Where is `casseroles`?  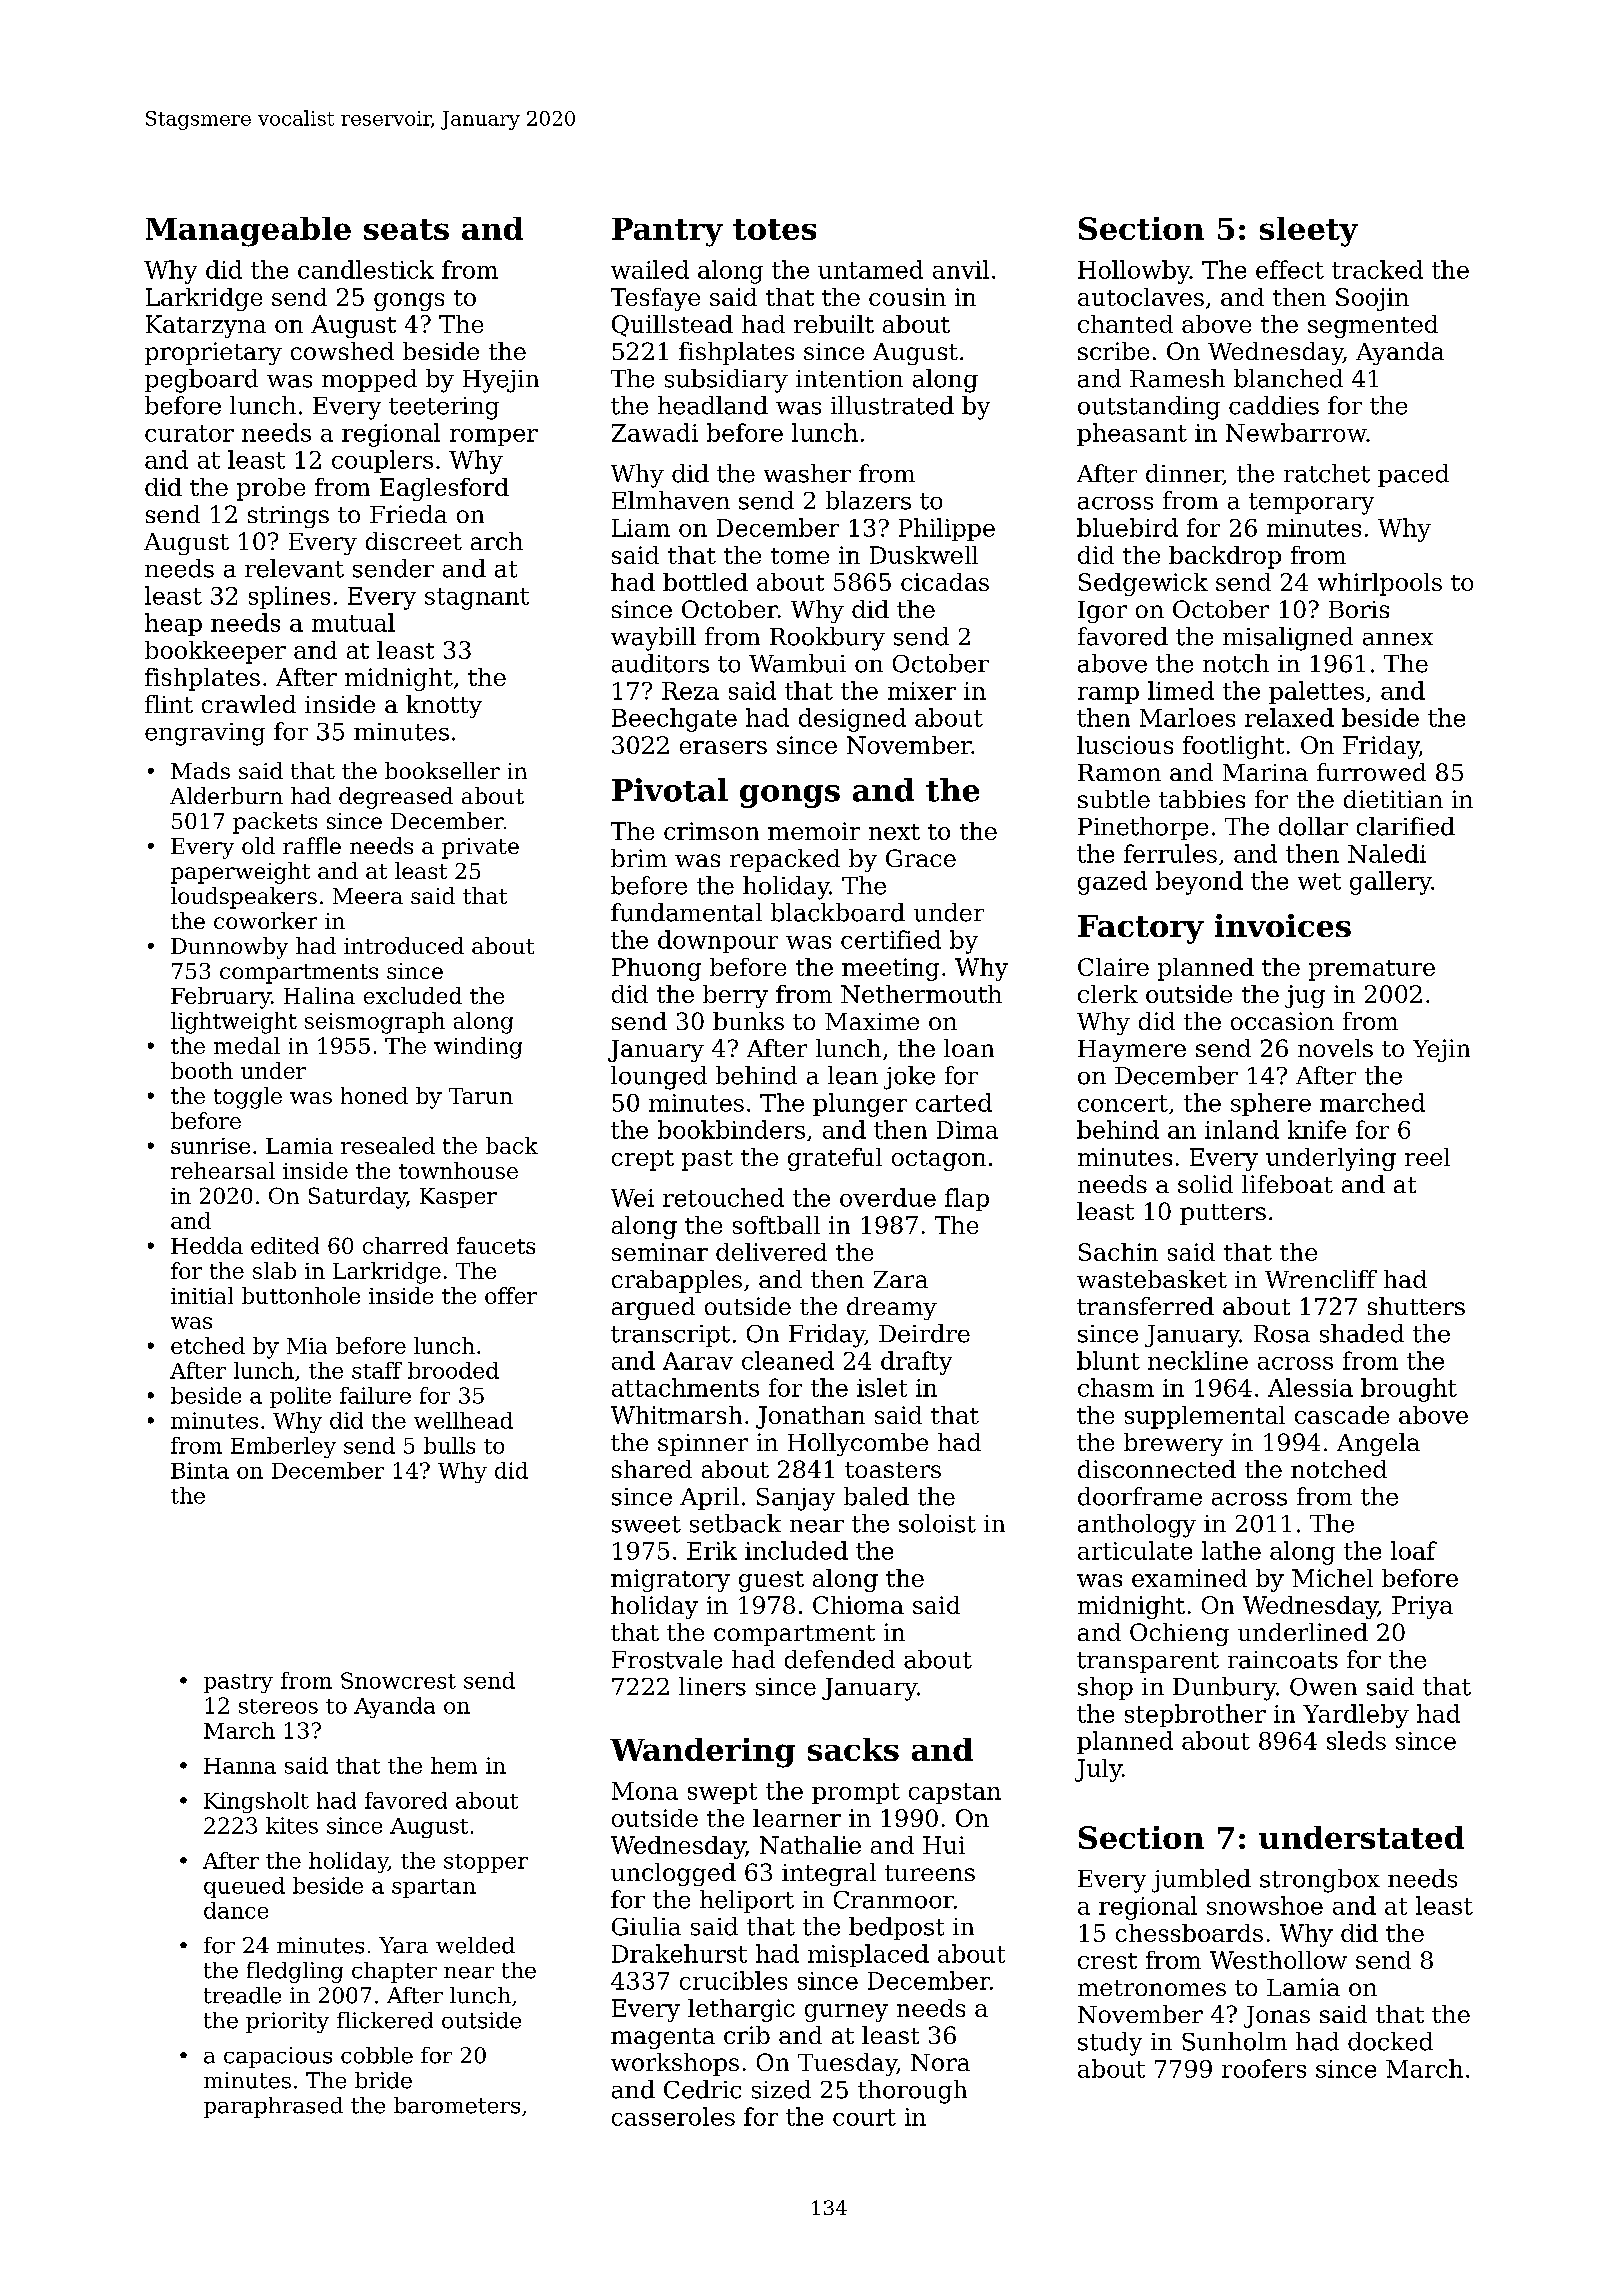 casseroles is located at coordinates (673, 2116).
